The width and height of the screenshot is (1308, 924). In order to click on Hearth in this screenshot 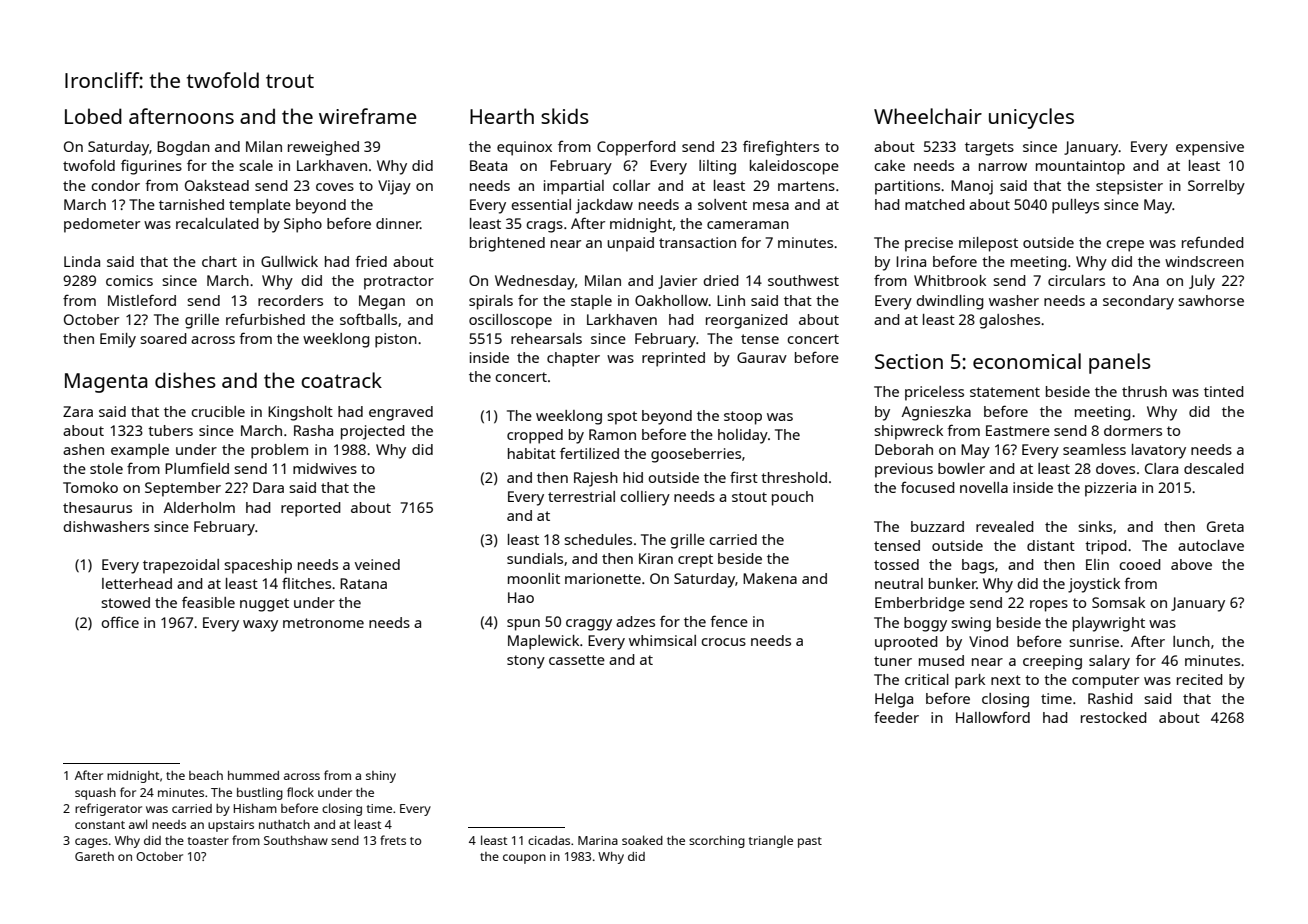, I will do `click(502, 116)`.
